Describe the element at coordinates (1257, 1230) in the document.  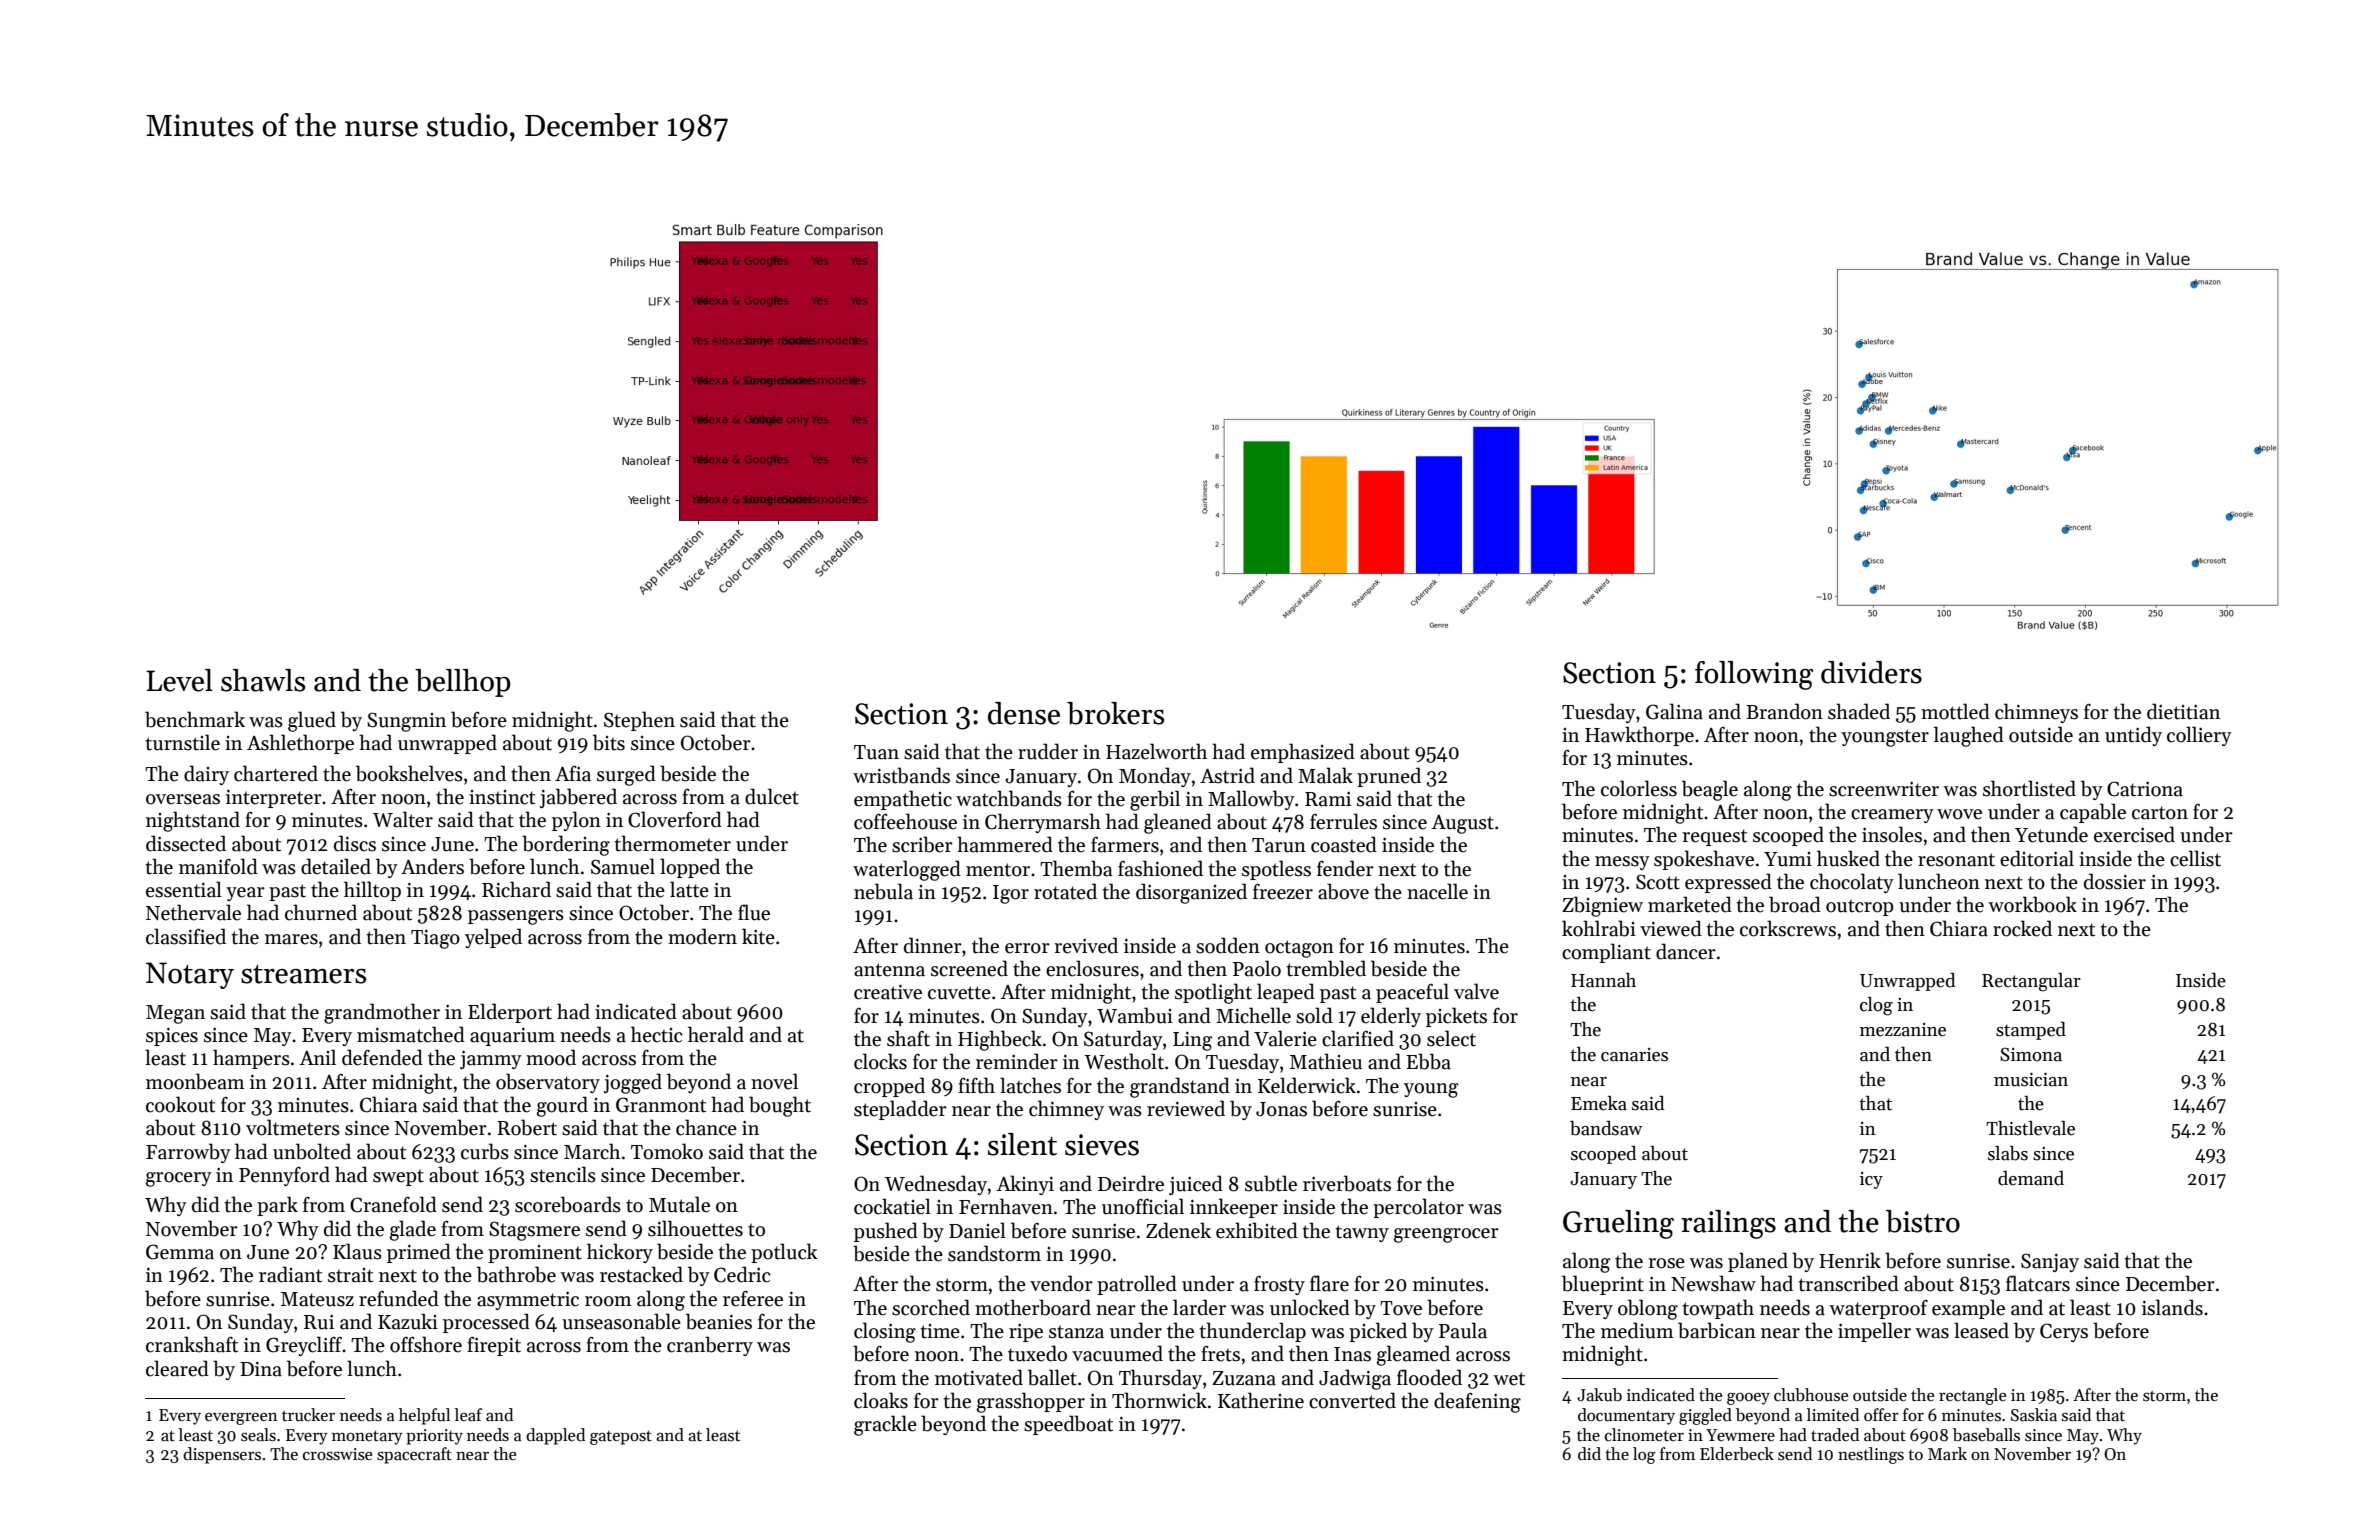
I see `exhibited` at that location.
